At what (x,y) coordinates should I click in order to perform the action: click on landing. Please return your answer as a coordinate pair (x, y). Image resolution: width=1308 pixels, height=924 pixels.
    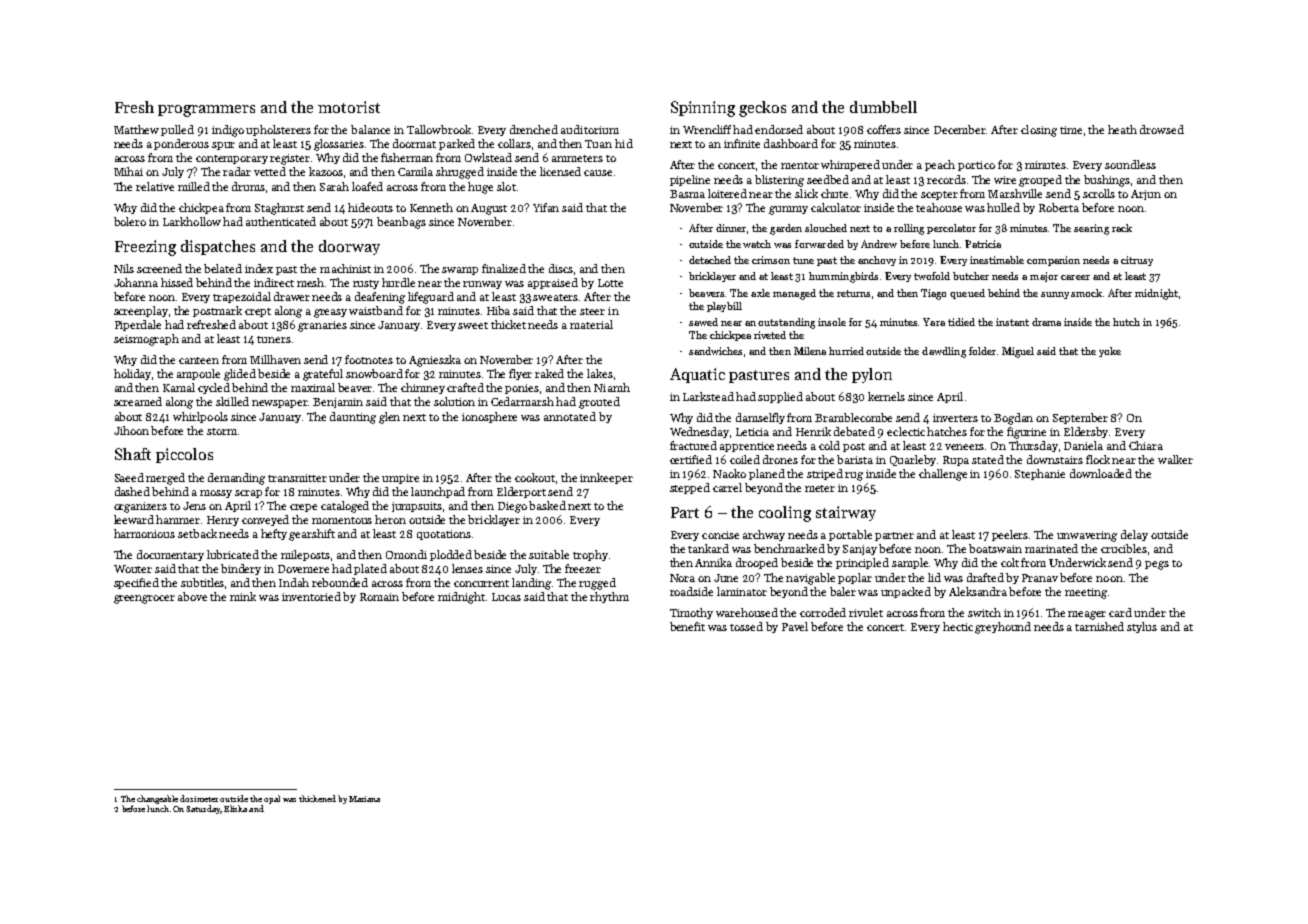
    Looking at the image, I should click on (531, 584).
